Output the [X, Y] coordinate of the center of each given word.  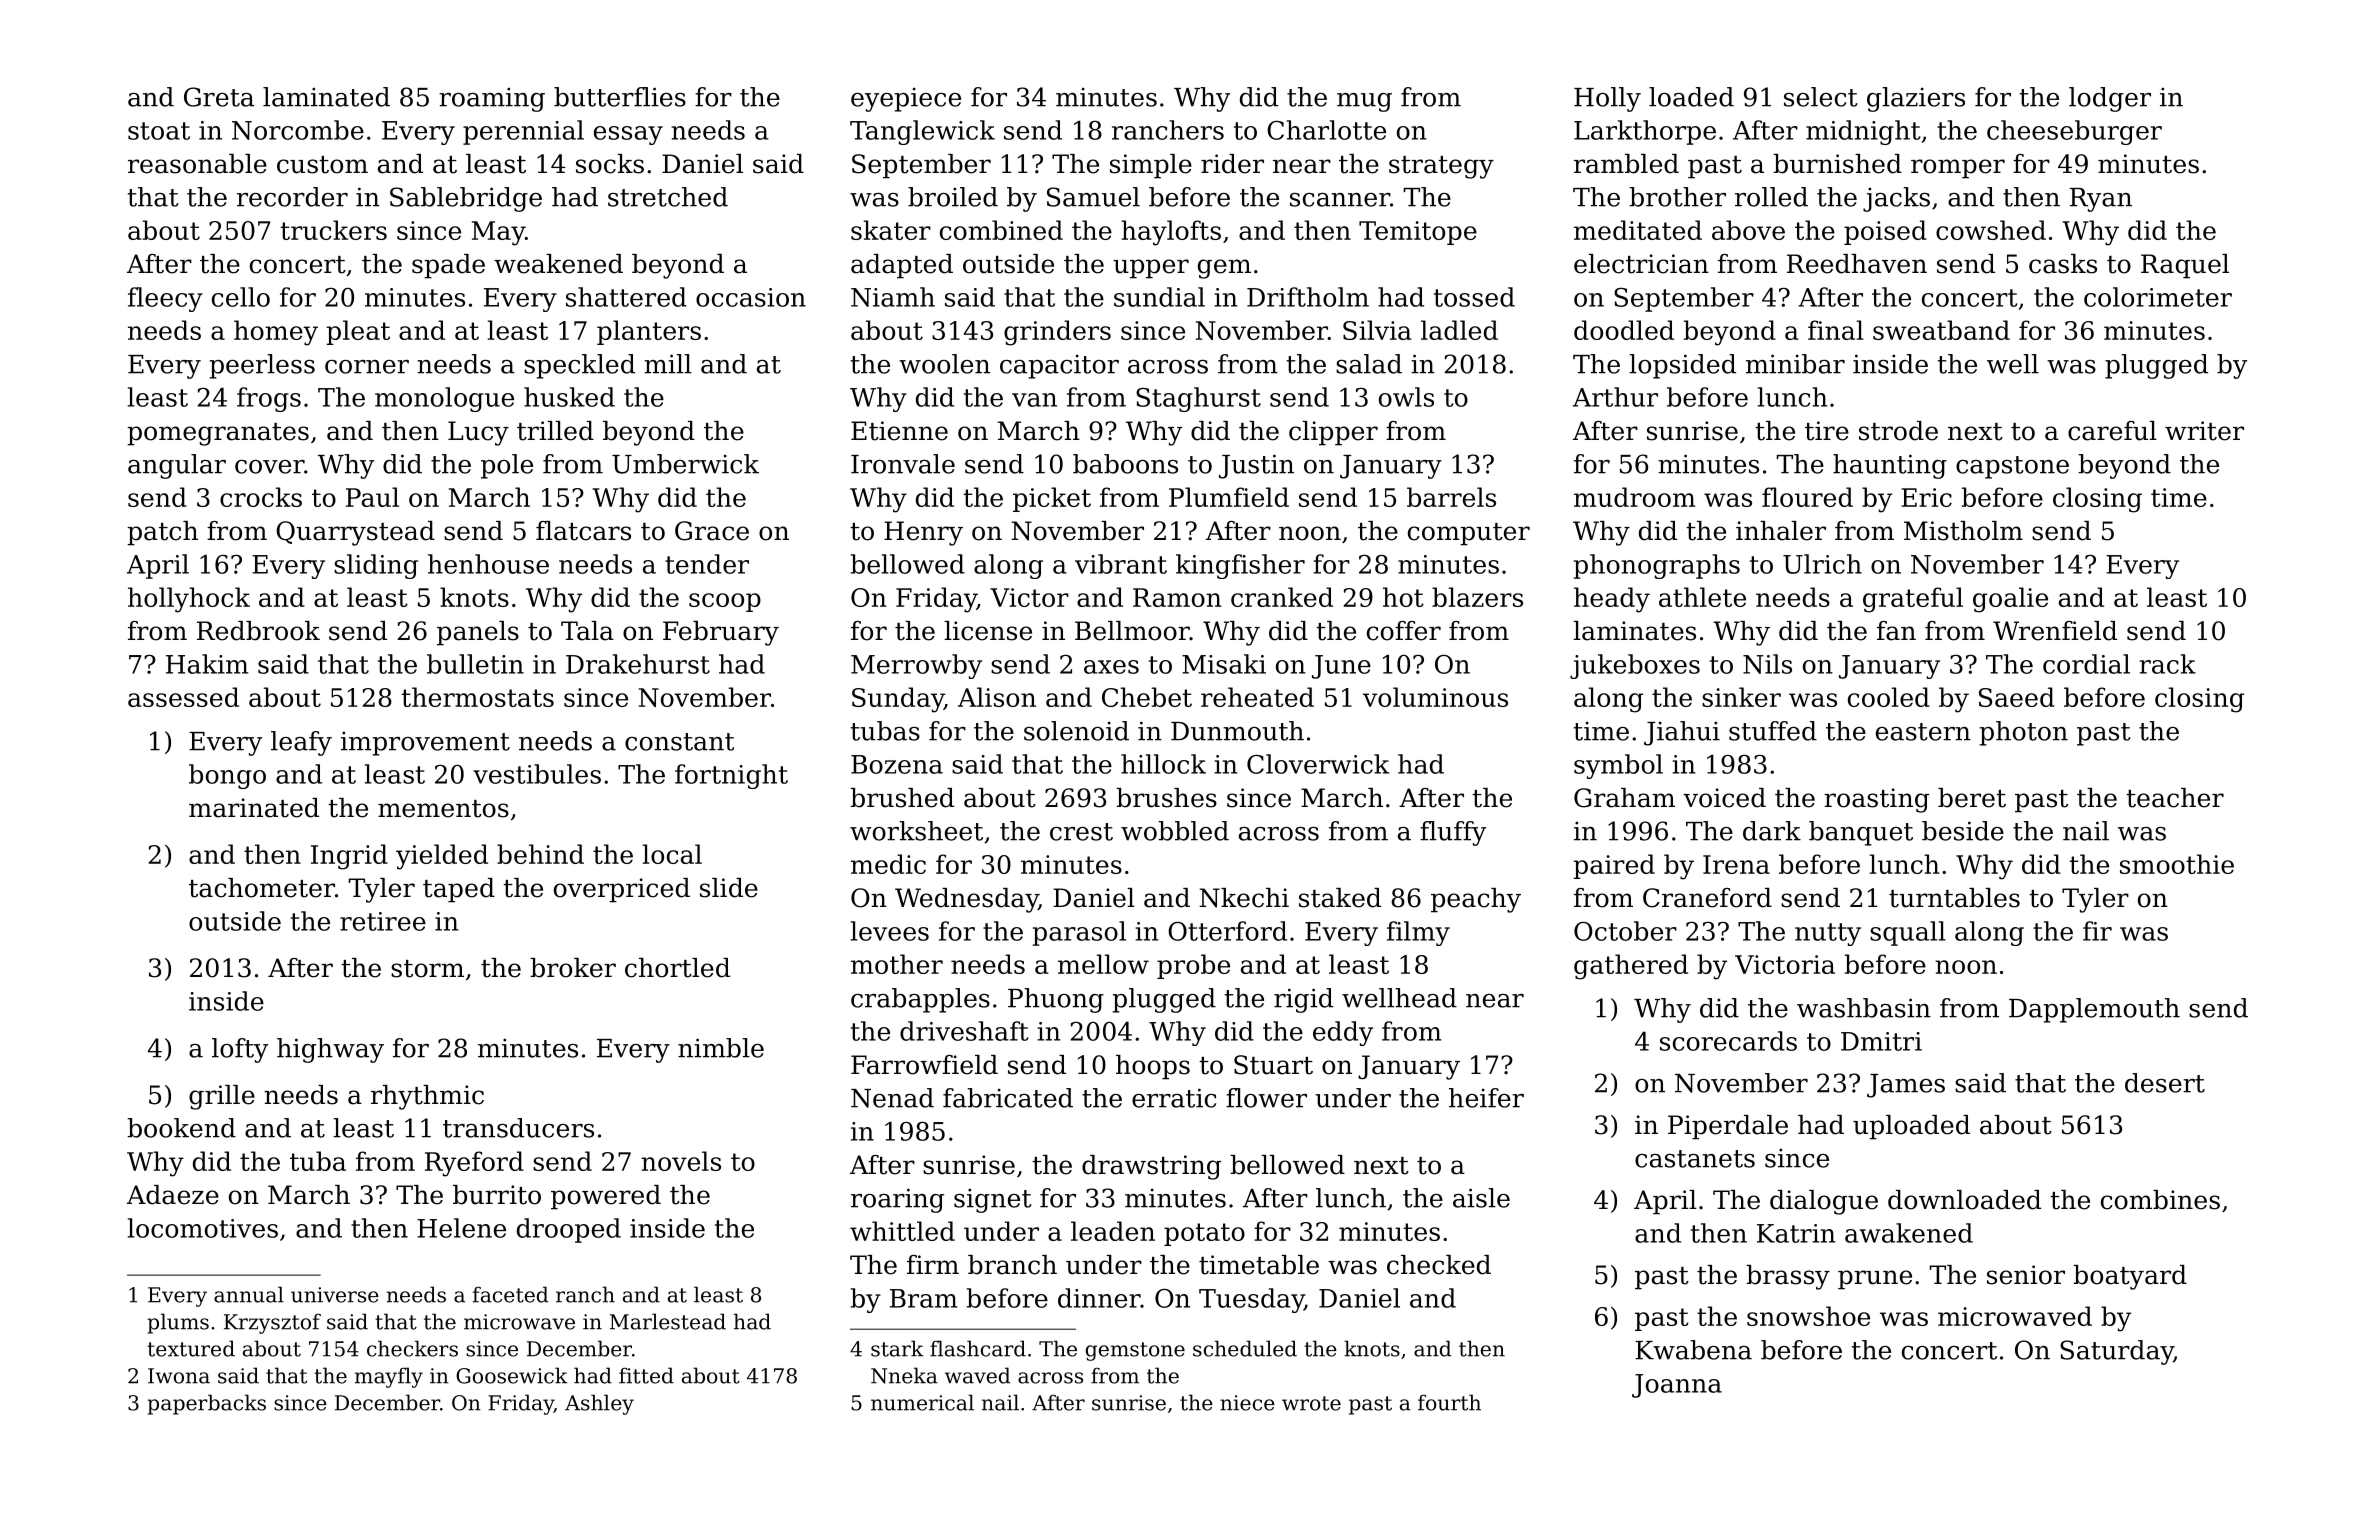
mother [897, 964]
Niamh [893, 297]
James [1906, 1086]
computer [1469, 534]
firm [933, 1264]
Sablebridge [466, 199]
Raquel [2185, 266]
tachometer [262, 888]
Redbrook [258, 631]
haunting [1890, 466]
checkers [412, 1348]
